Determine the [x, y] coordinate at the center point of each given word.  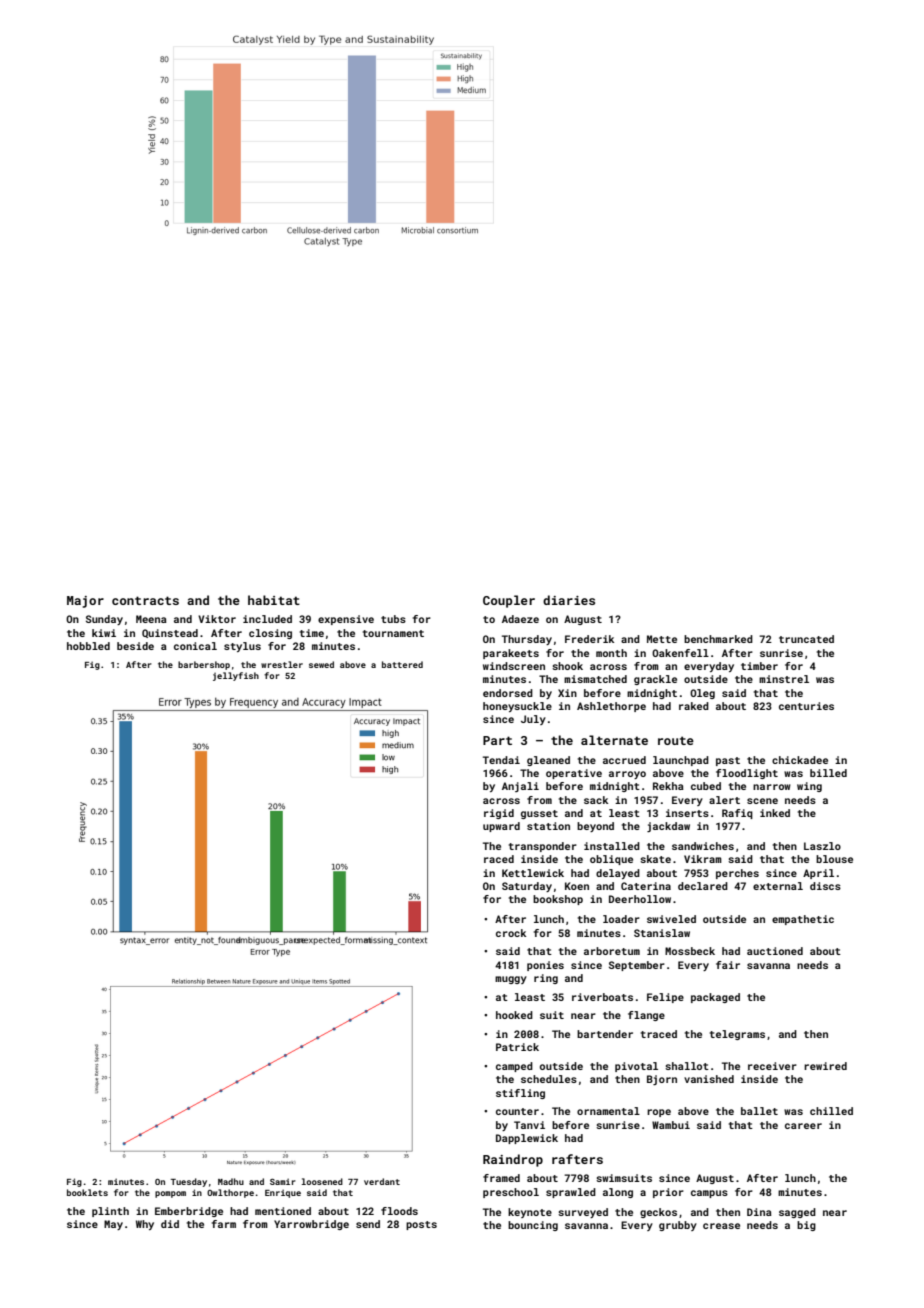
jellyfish [236, 676]
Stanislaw [662, 933]
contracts [145, 600]
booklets [87, 1192]
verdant [382, 1181]
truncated [806, 639]
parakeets [511, 654]
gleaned [548, 761]
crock [511, 933]
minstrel [784, 679]
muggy [511, 980]
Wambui [671, 1125]
